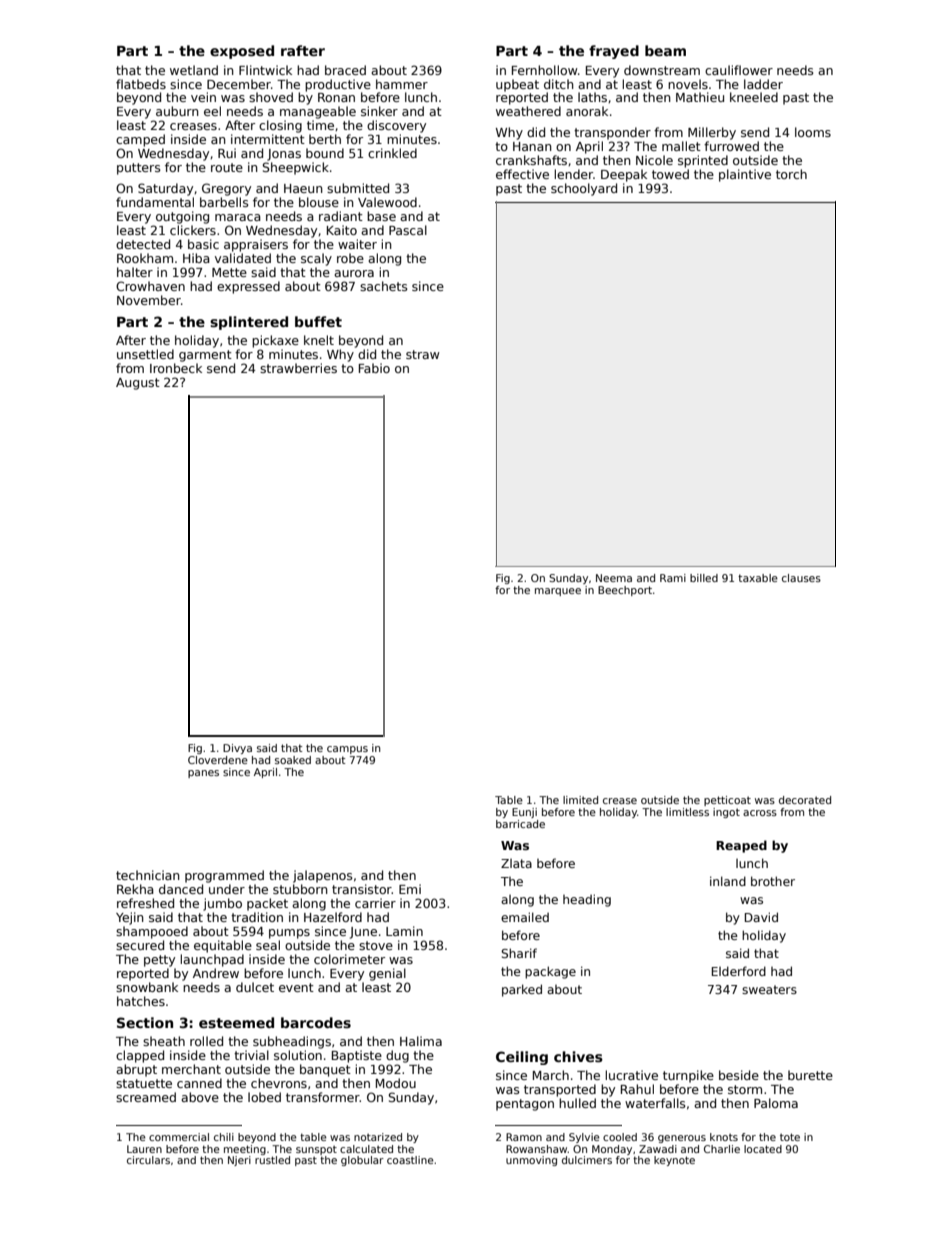  Describe the element at coordinates (165, 189) in the image. I see `Saturday` at that location.
